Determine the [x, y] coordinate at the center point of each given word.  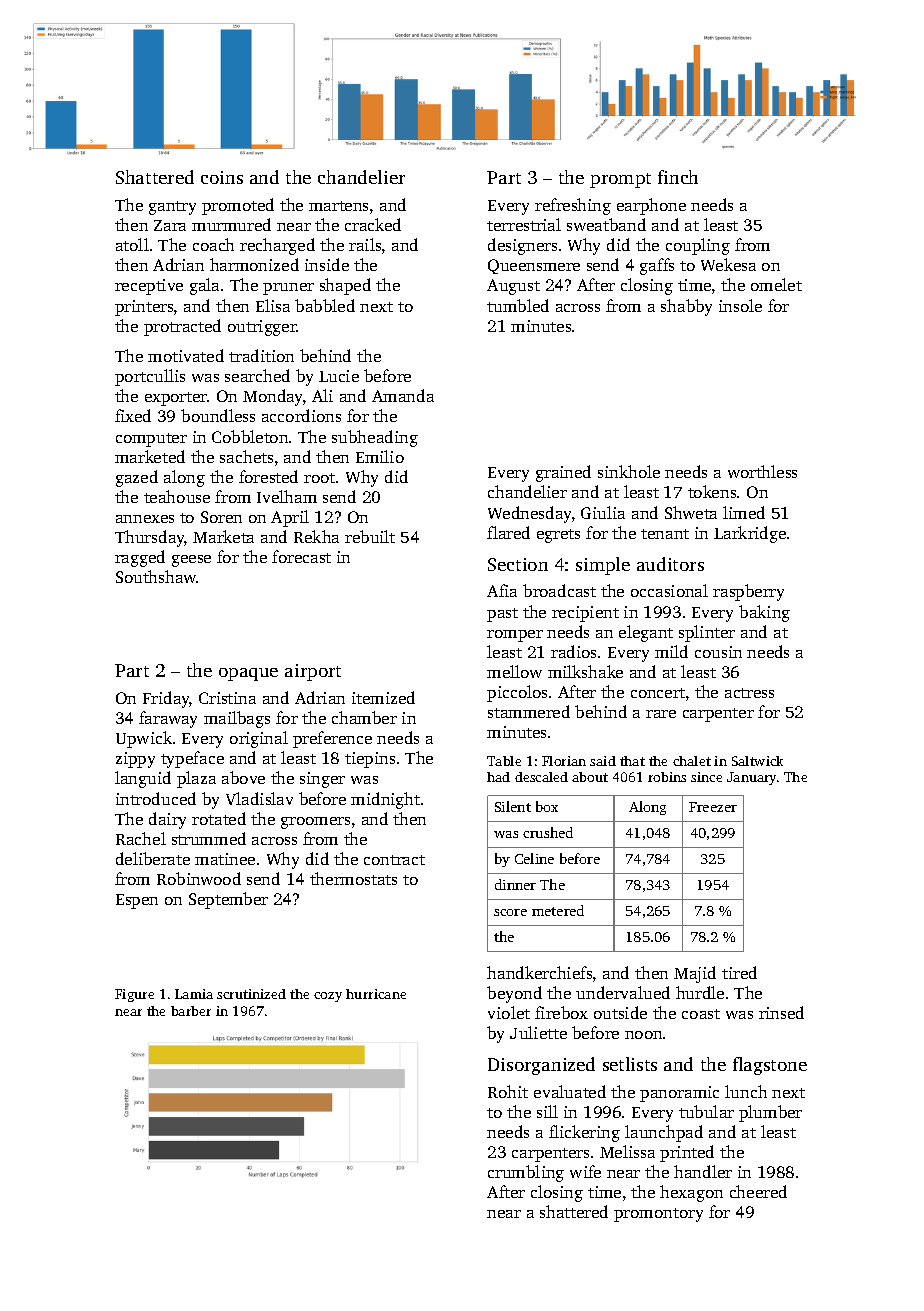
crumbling [526, 1173]
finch [678, 177]
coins [222, 177]
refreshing [573, 206]
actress [749, 693]
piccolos [517, 693]
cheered [758, 1191]
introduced [156, 798]
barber [191, 1011]
